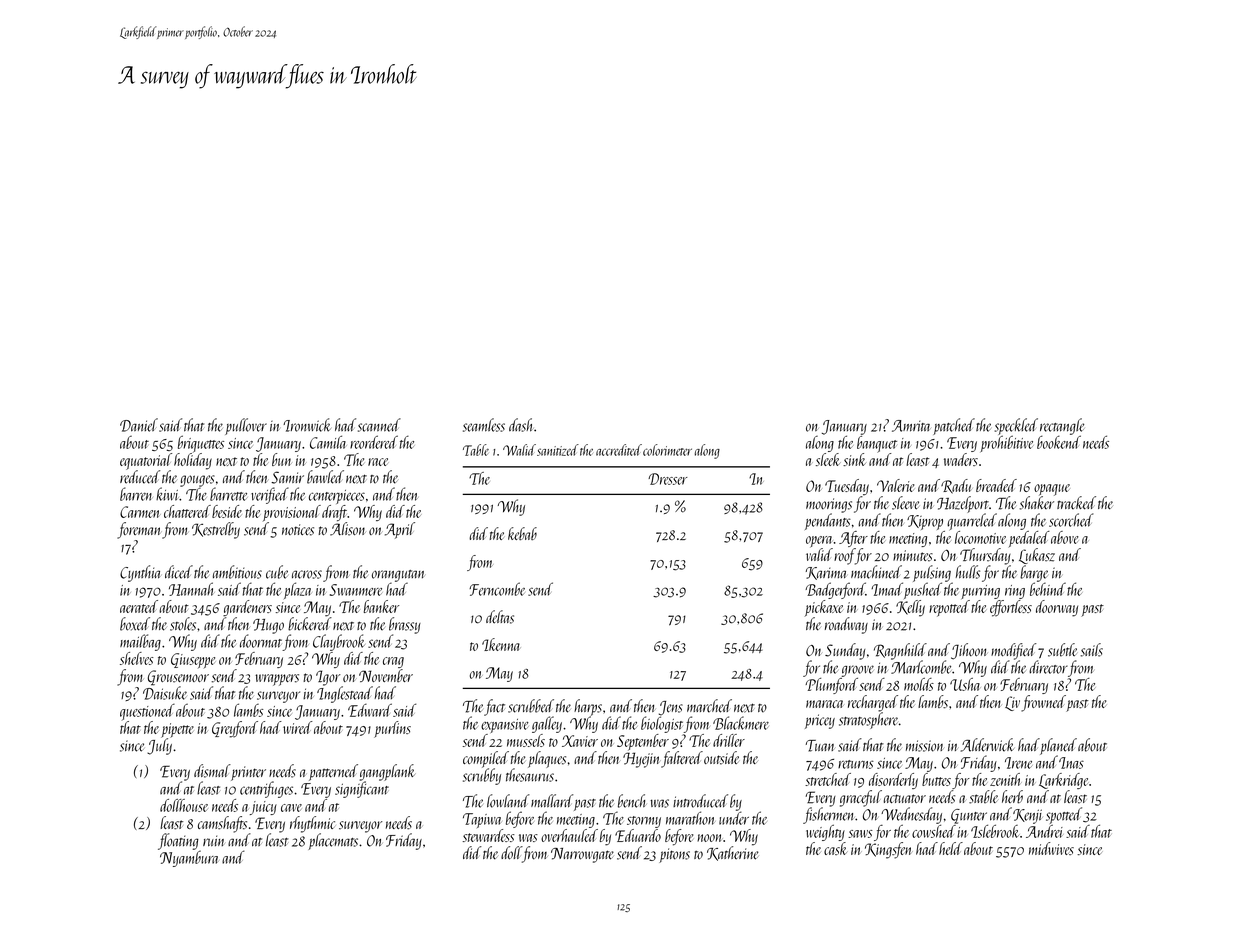 This screenshot has width=1233, height=952. Describe the element at coordinates (526, 740) in the screenshot. I see `mussels` at that location.
